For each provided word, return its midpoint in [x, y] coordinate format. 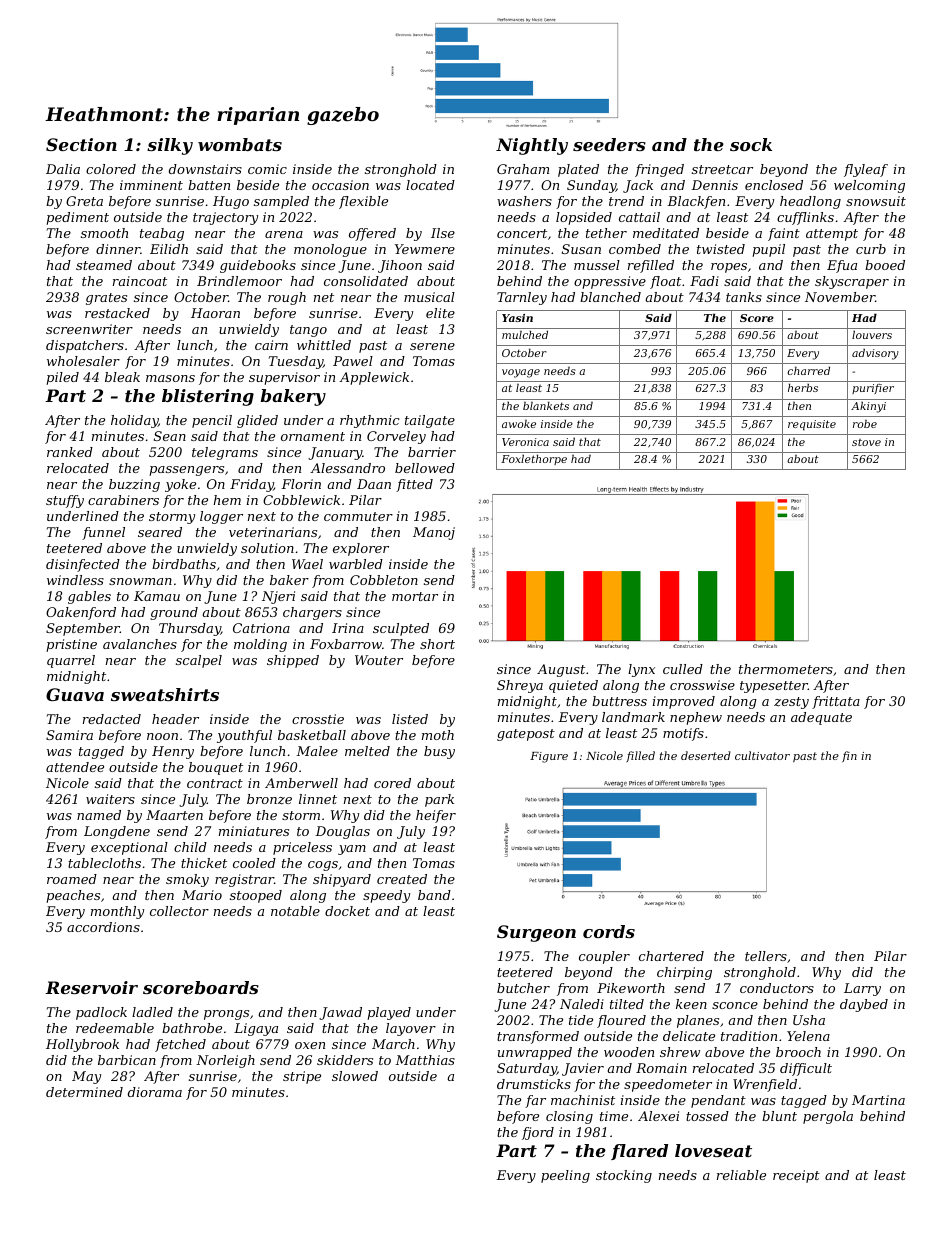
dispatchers [85, 346]
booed [885, 265]
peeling [565, 1176]
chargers [312, 613]
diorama [155, 1092]
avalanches [140, 644]
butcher [523, 988]
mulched [525, 334]
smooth [104, 233]
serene [432, 346]
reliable [741, 1175]
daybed [864, 1005]
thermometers [786, 669]
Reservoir [91, 987]
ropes [729, 268]
